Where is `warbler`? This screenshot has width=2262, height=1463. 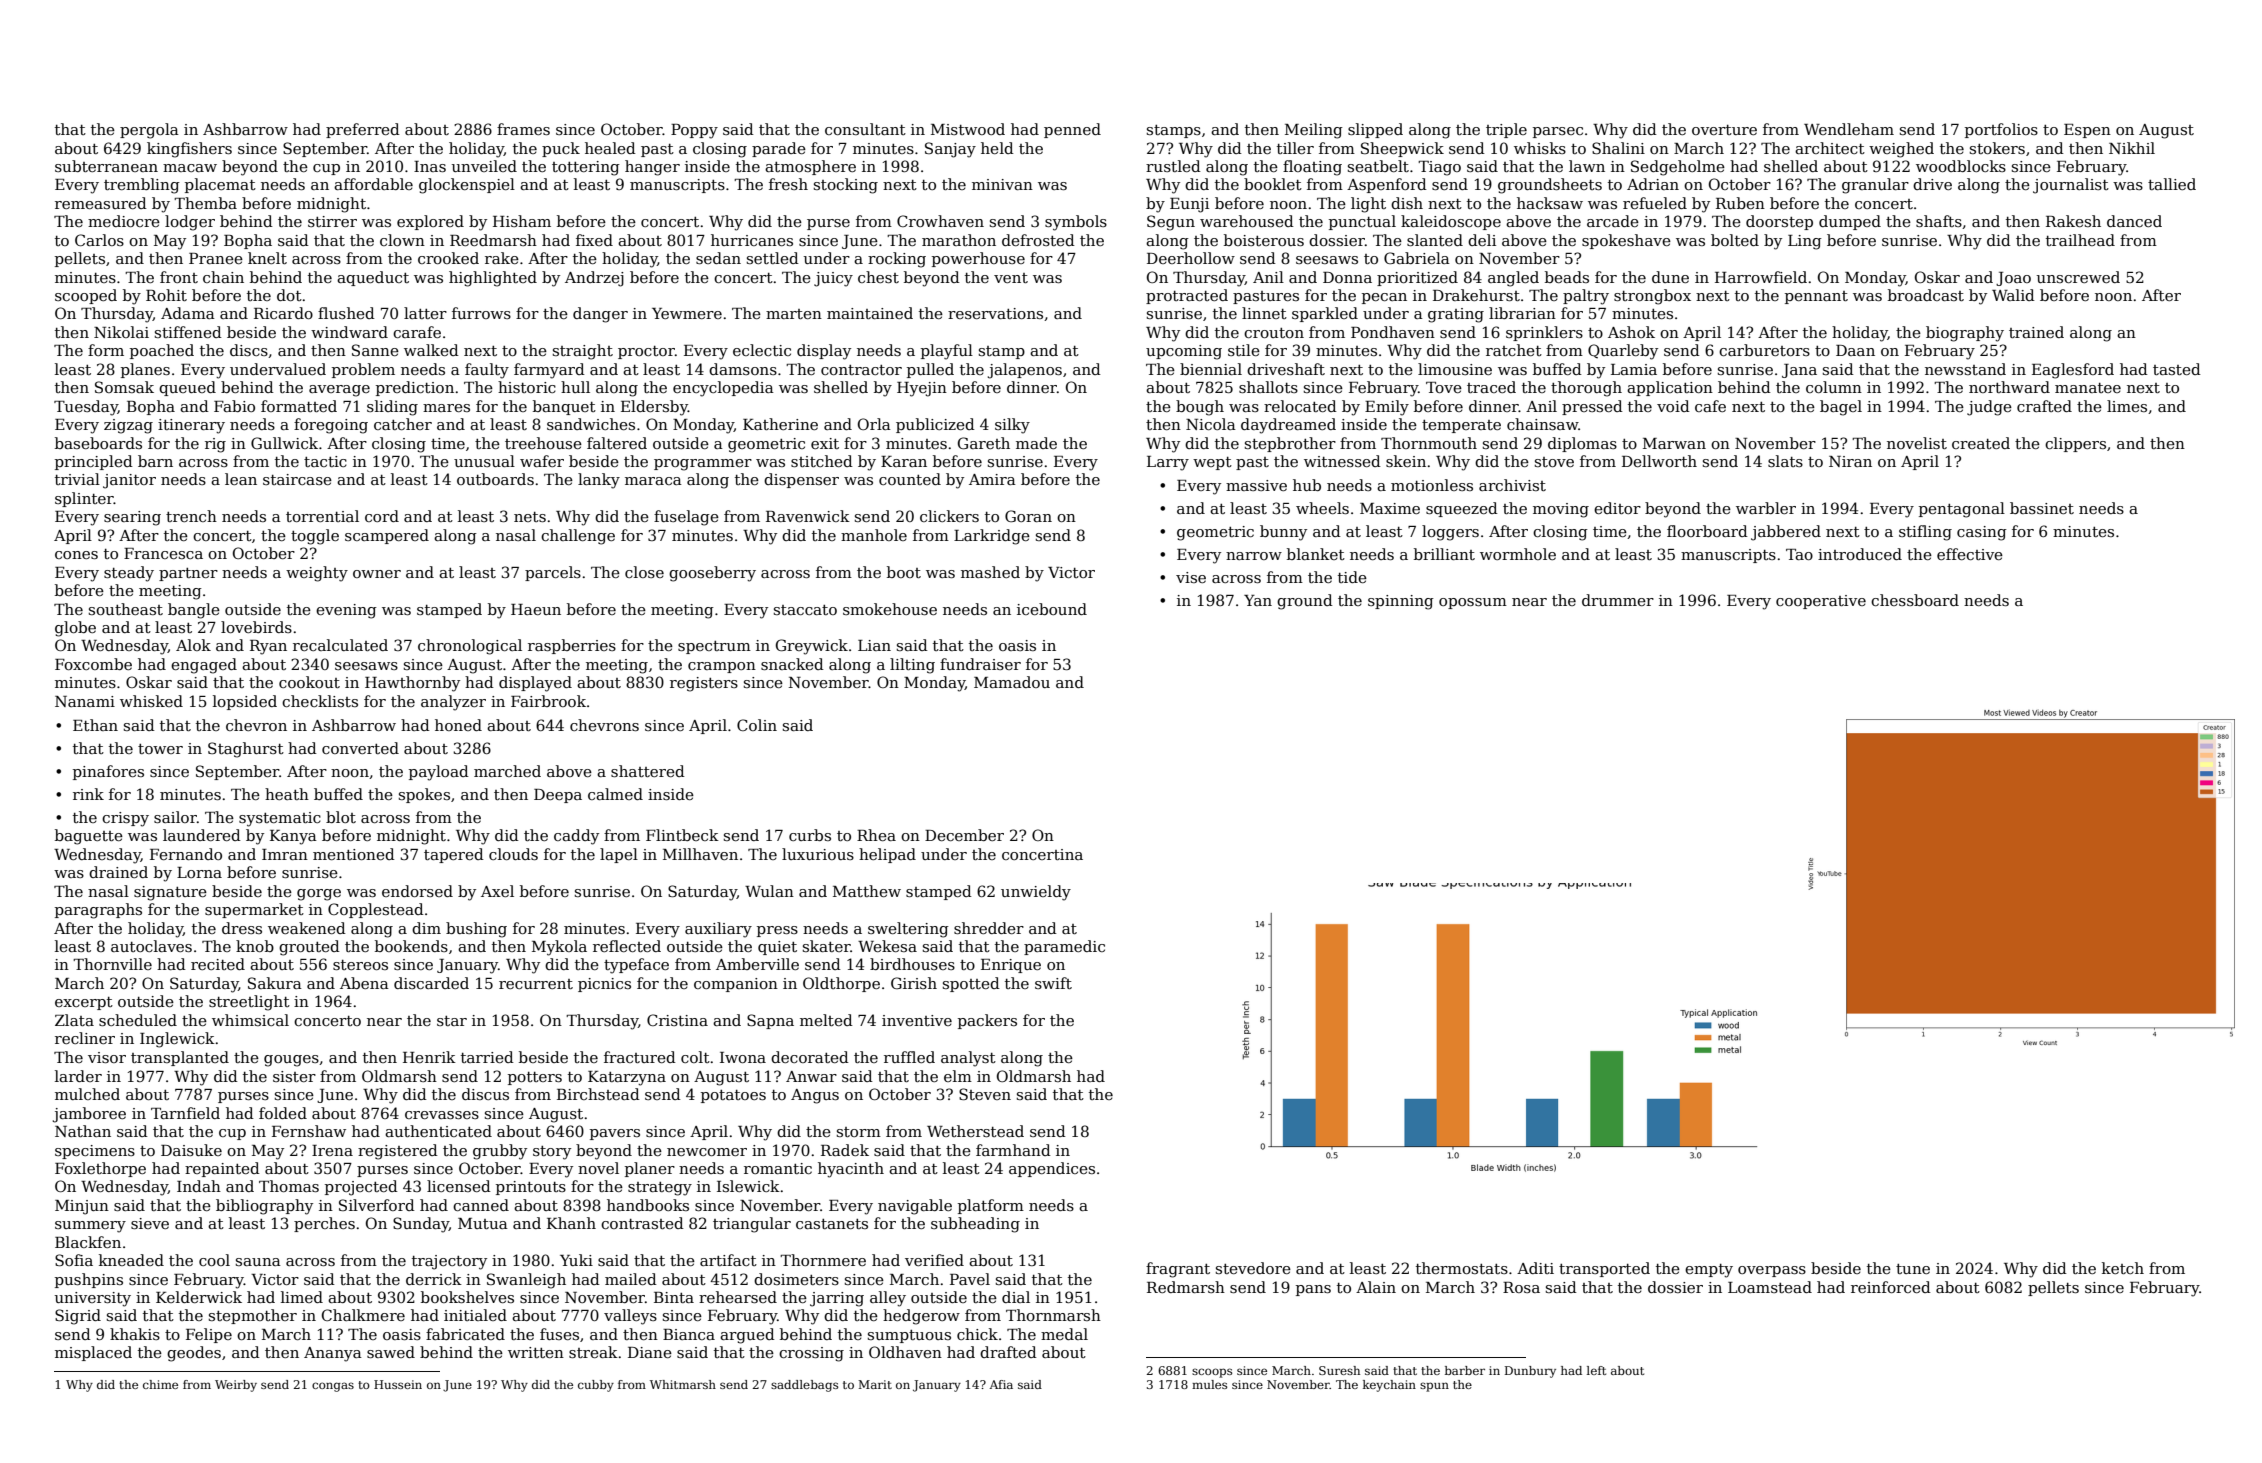
warbler is located at coordinates (1766, 508).
